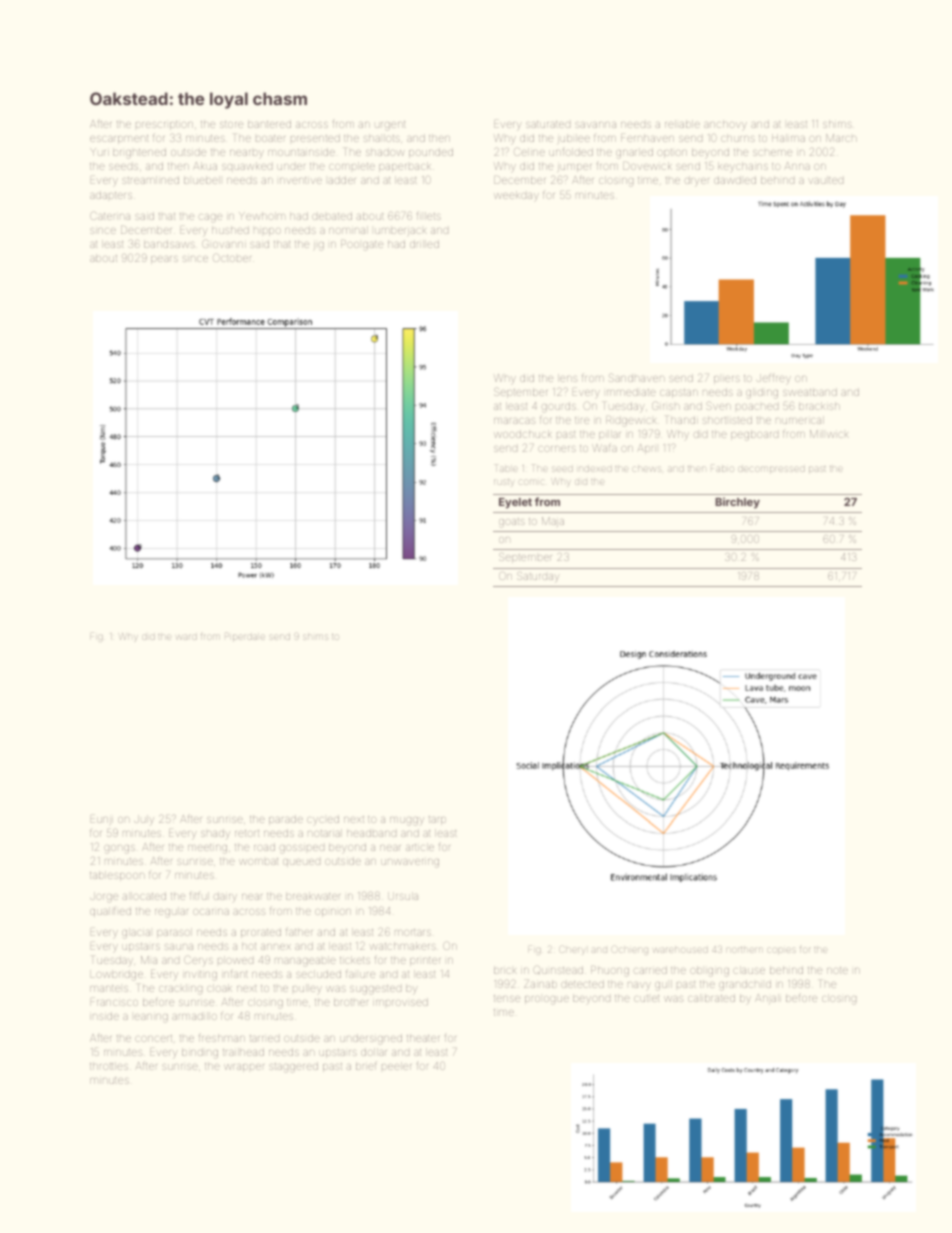  Describe the element at coordinates (164, 260) in the screenshot. I see `pears` at that location.
